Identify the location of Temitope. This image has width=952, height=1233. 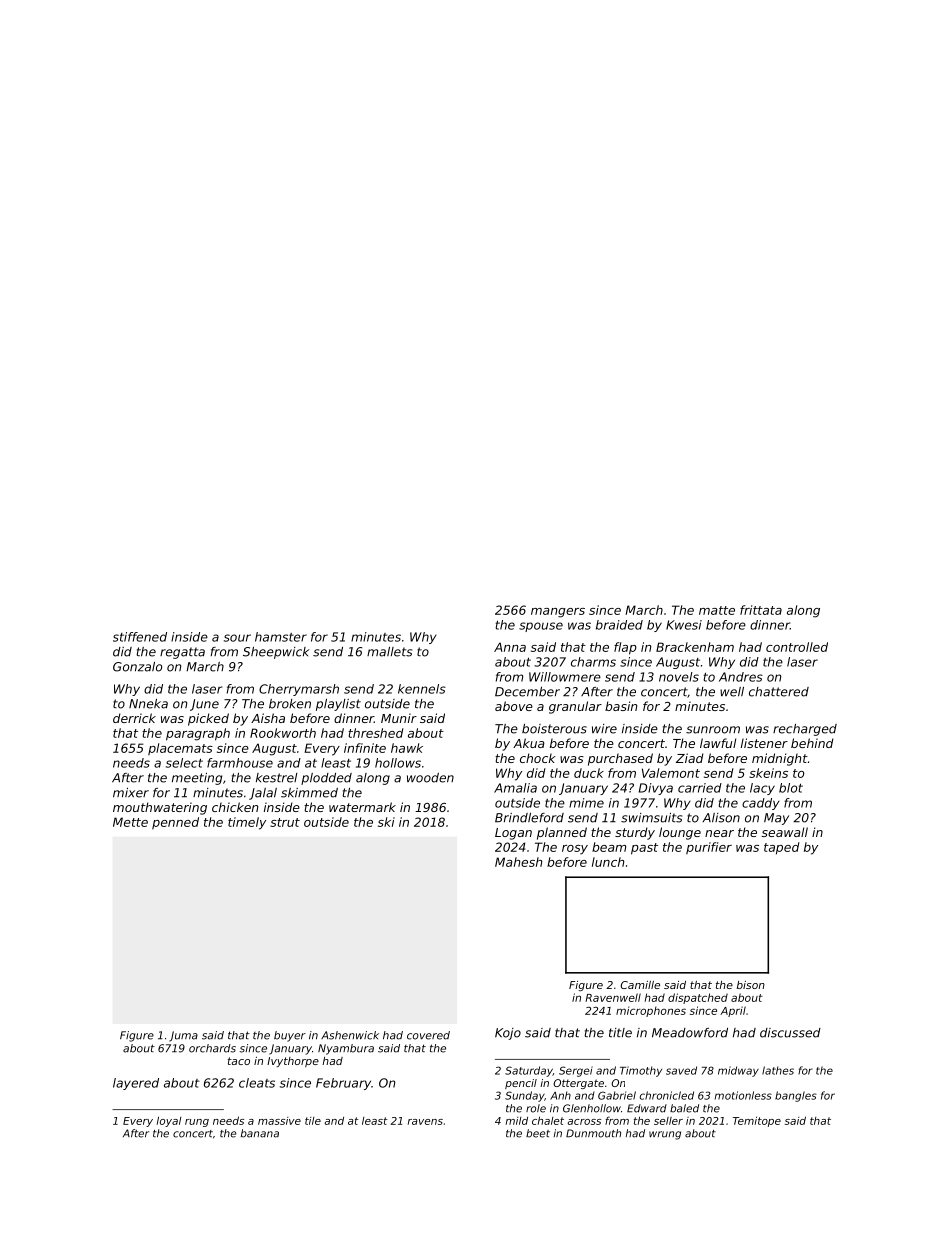
(757, 1122).
